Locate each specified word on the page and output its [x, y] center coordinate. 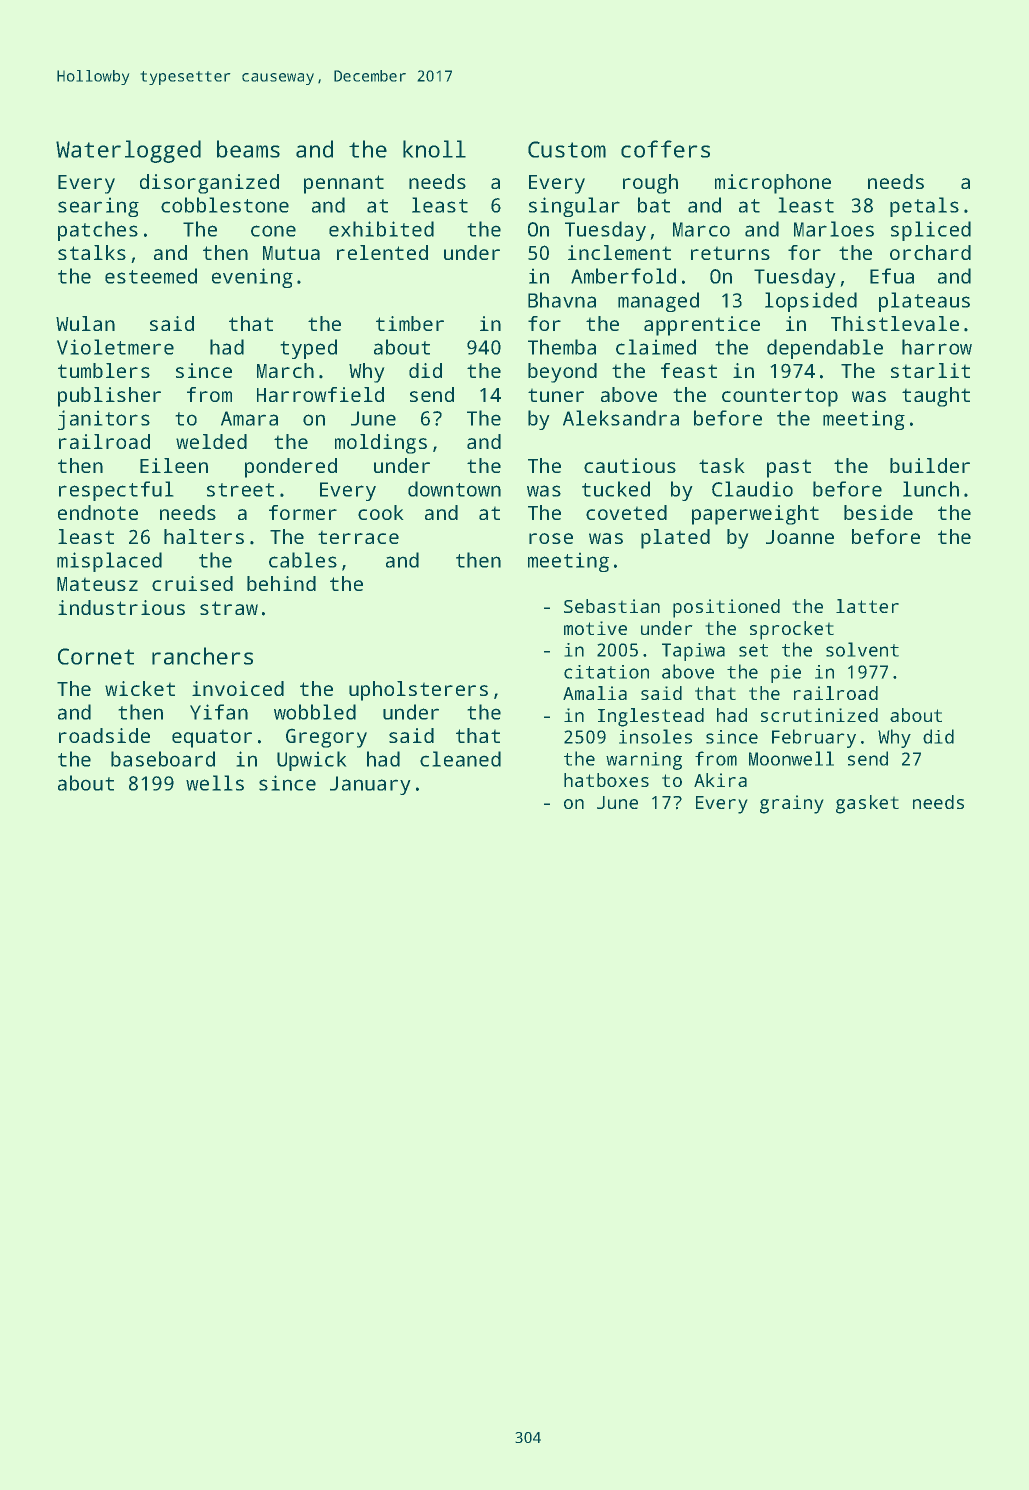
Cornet [96, 656]
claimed [656, 347]
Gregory [326, 738]
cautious [630, 465]
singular [574, 207]
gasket [867, 804]
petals [924, 207]
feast [689, 370]
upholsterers [418, 691]
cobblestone [225, 205]
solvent [862, 649]
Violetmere [115, 347]
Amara [249, 418]
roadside [104, 735]
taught [936, 397]
